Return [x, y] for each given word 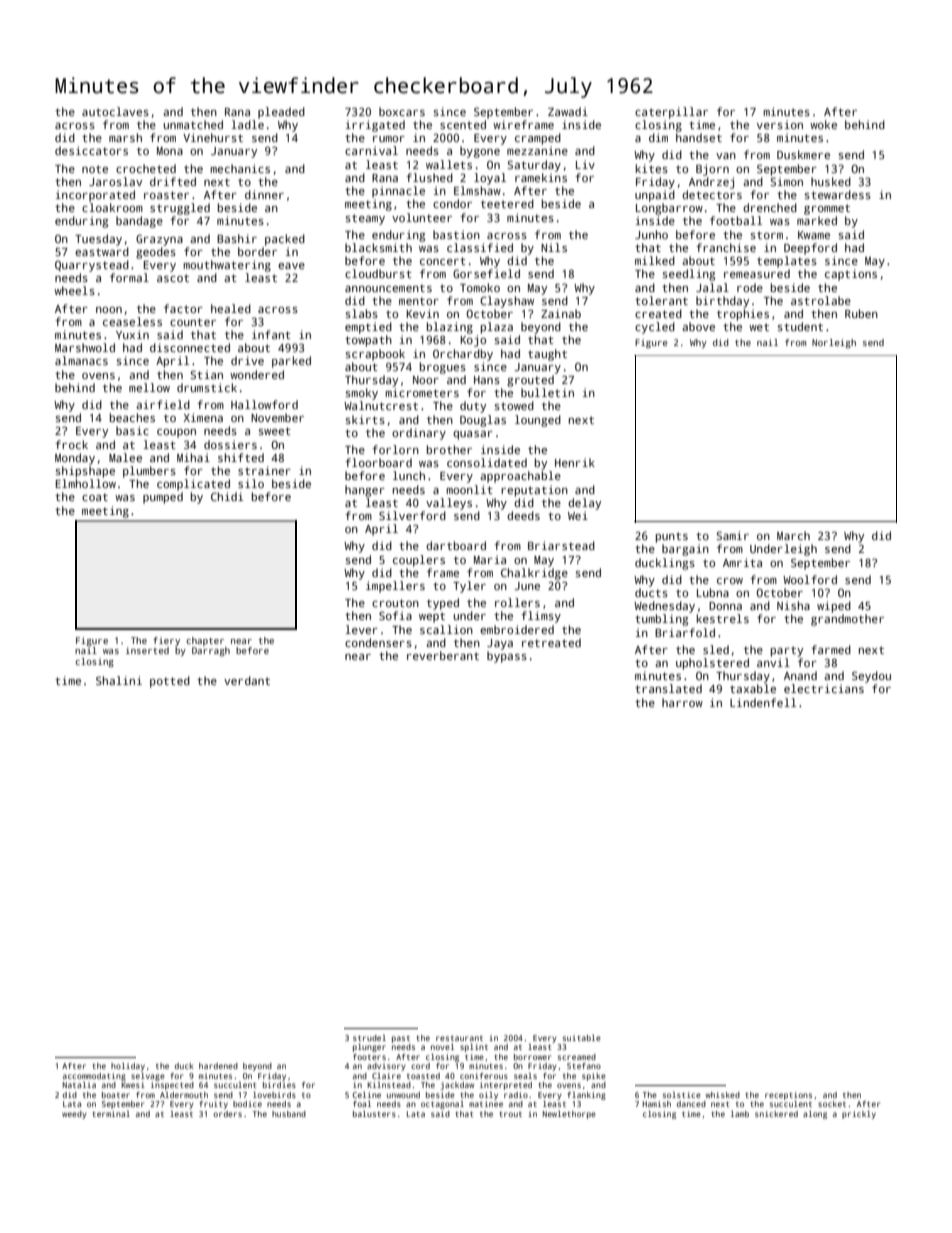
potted [170, 682]
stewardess [837, 194]
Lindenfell [763, 702]
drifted [173, 181]
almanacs [81, 360]
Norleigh [834, 343]
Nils [554, 247]
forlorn [395, 449]
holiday [128, 1067]
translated [668, 688]
